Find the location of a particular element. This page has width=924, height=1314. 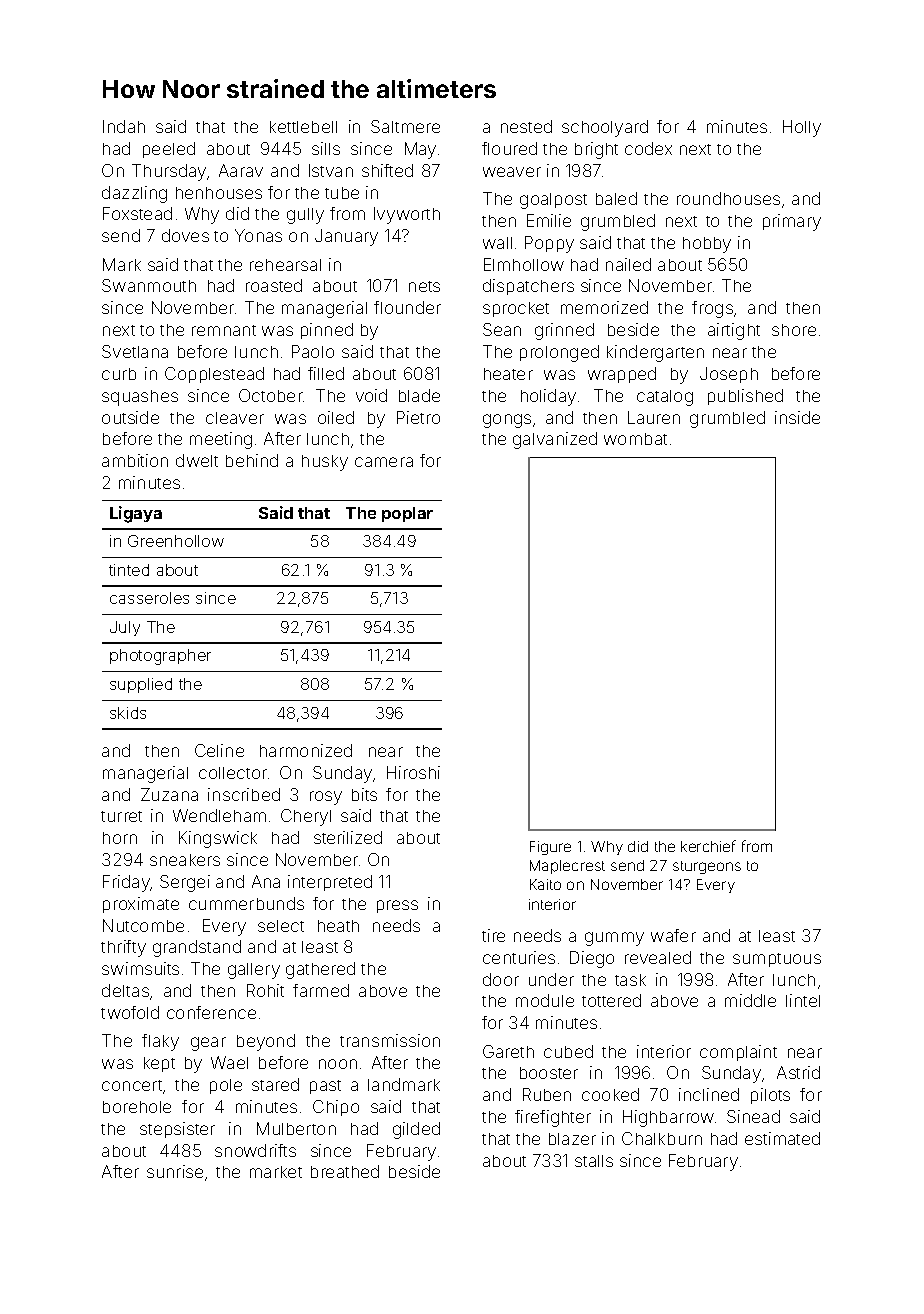

Saltmere is located at coordinates (405, 126).
